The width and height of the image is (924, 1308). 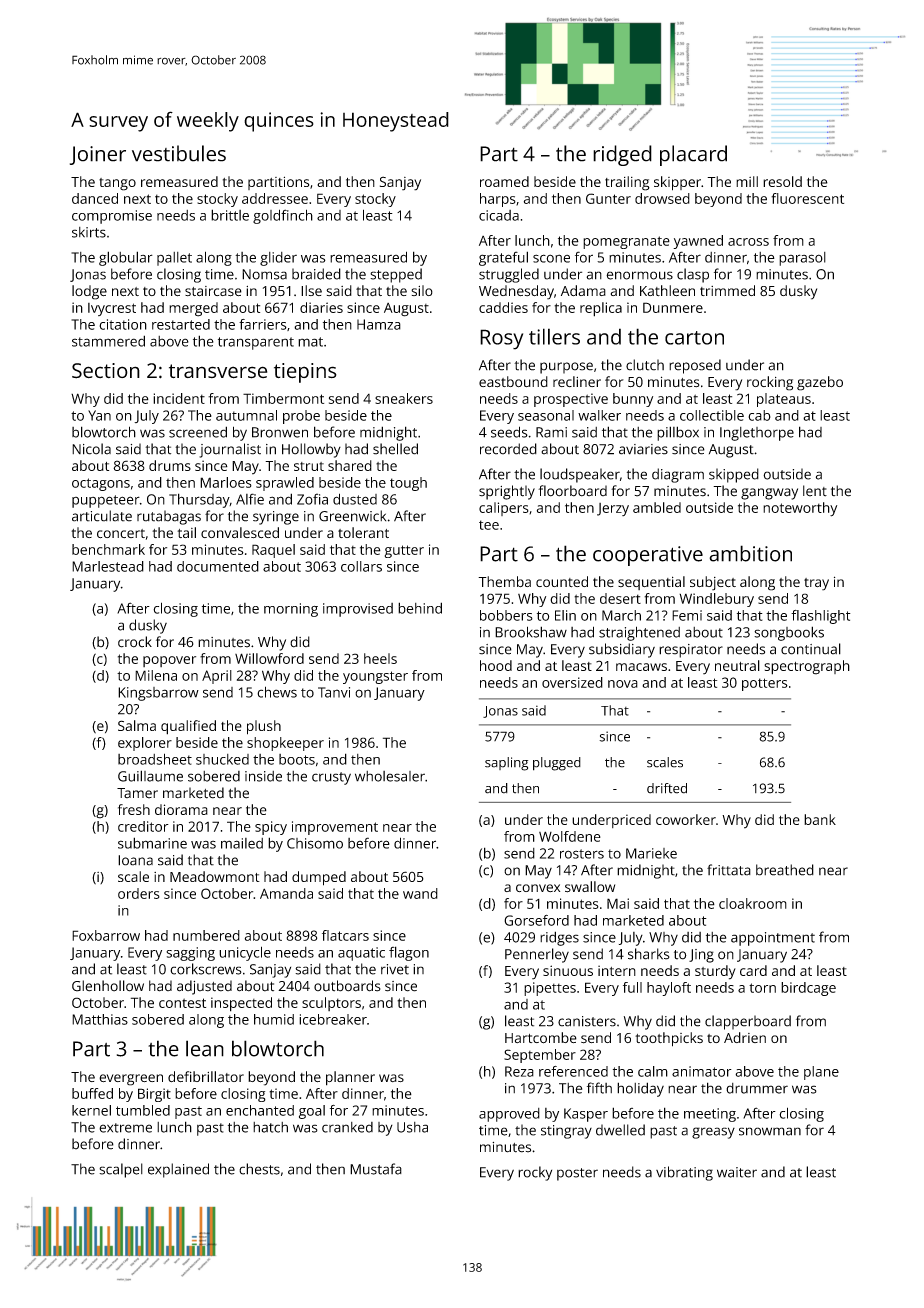 What do you see at coordinates (667, 788) in the image?
I see `drifted` at bounding box center [667, 788].
